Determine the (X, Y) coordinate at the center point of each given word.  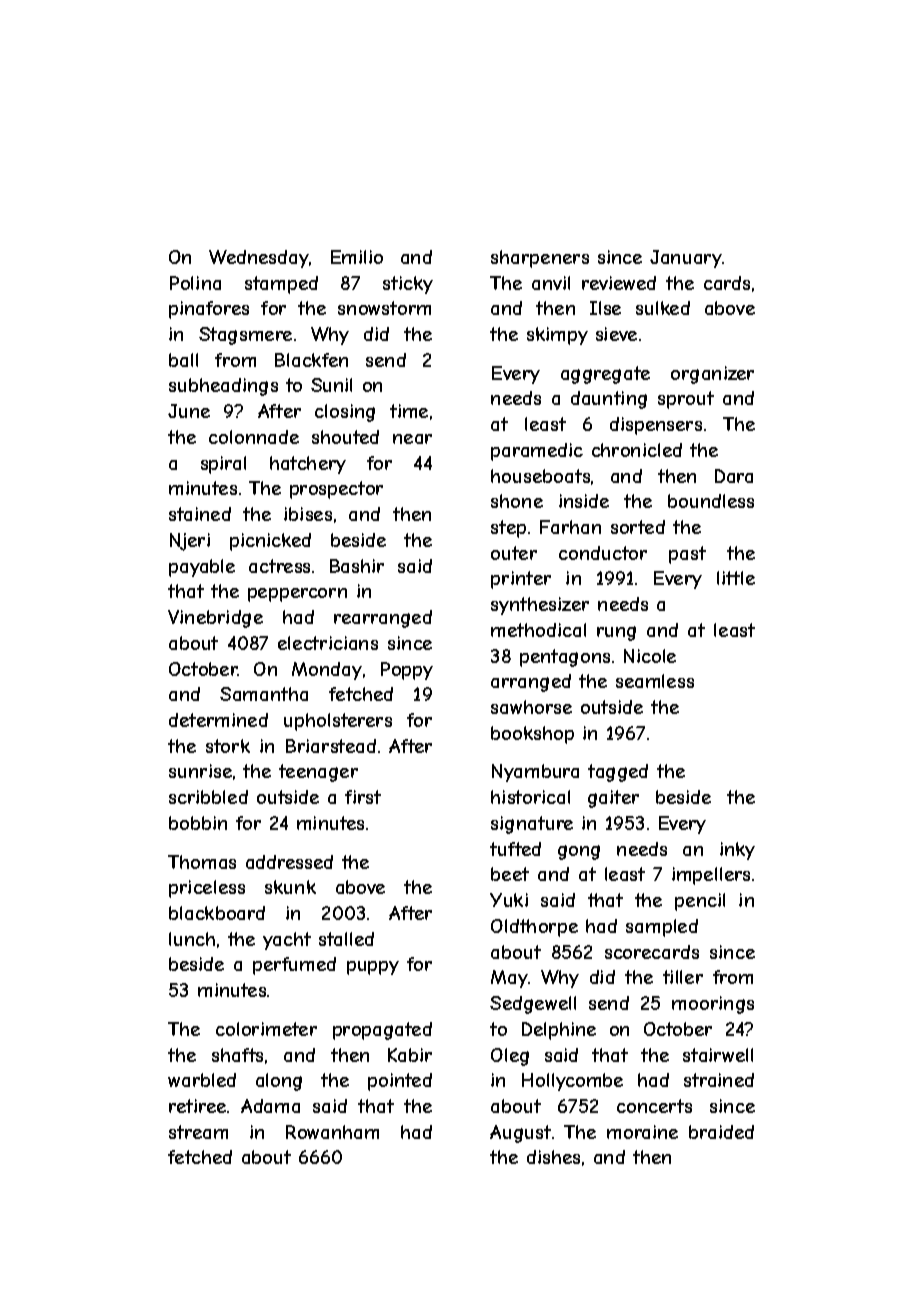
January (686, 259)
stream (198, 1132)
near (412, 439)
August (520, 1134)
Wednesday (259, 259)
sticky (408, 285)
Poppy (407, 671)
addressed (289, 862)
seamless (655, 681)
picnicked (270, 542)
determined (218, 720)
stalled (346, 939)
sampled (662, 928)
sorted (638, 527)
